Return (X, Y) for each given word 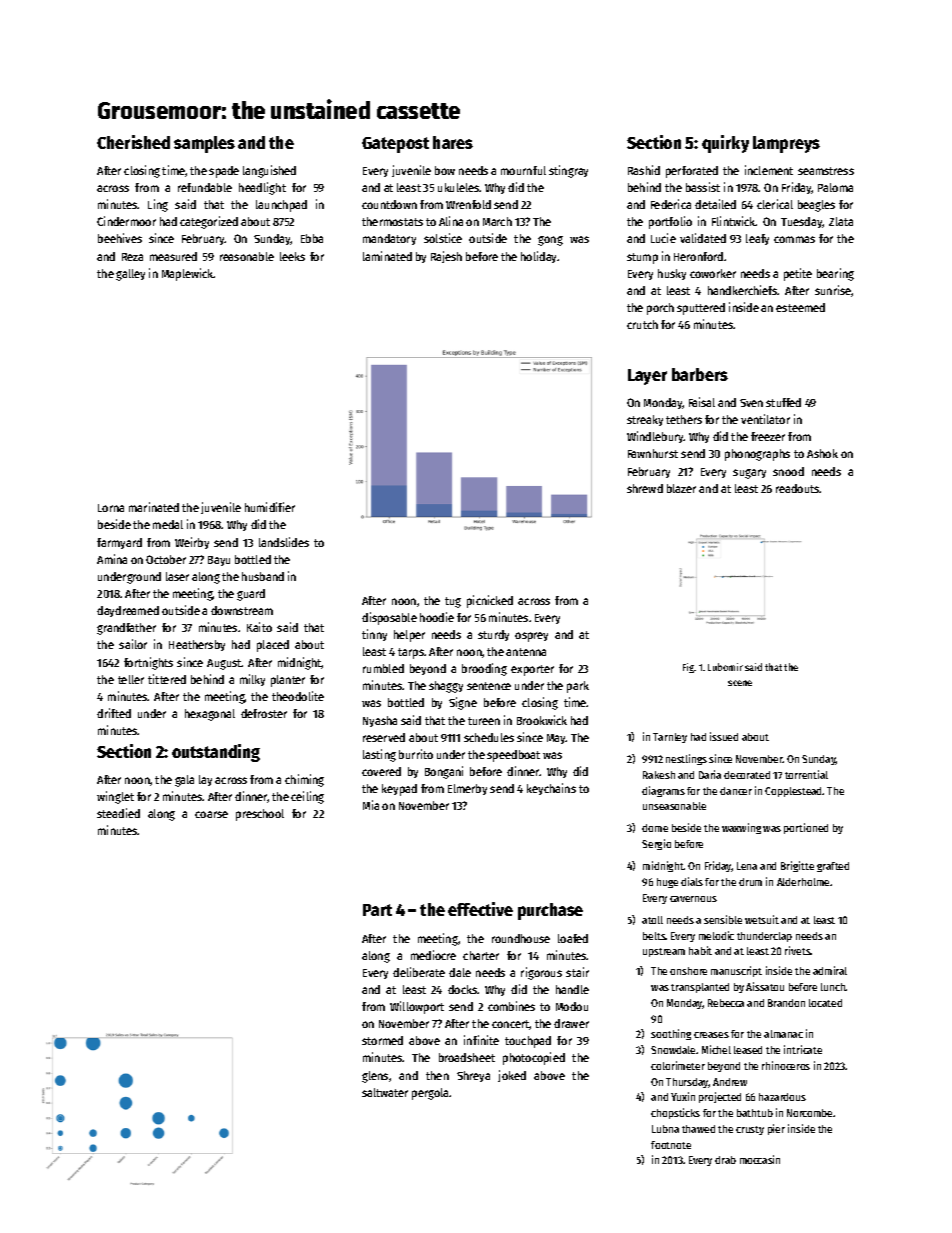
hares (453, 142)
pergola (431, 1094)
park (578, 687)
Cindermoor (126, 221)
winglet (115, 797)
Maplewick (188, 274)
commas (794, 239)
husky (672, 274)
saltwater (385, 1092)
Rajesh (446, 257)
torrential (806, 774)
